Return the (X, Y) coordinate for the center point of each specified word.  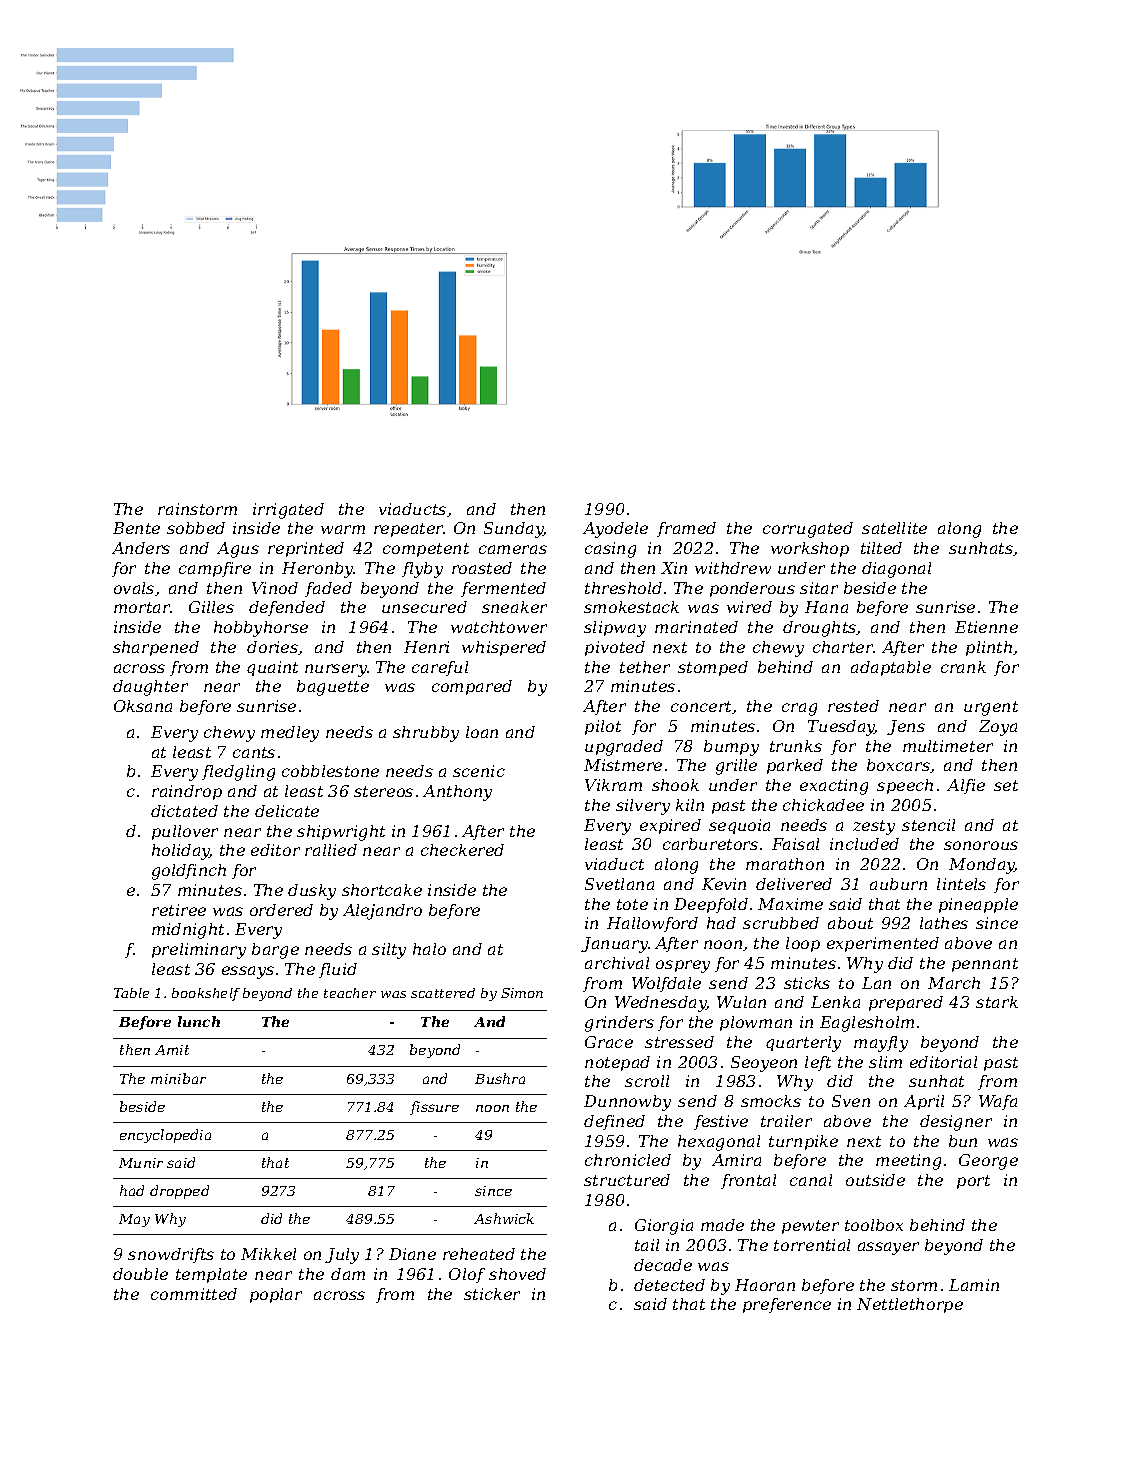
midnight (188, 931)
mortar (142, 607)
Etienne (986, 627)
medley (290, 734)
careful (440, 668)
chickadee (823, 805)
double (140, 1274)
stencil (928, 825)
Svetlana (619, 884)
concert (702, 707)
